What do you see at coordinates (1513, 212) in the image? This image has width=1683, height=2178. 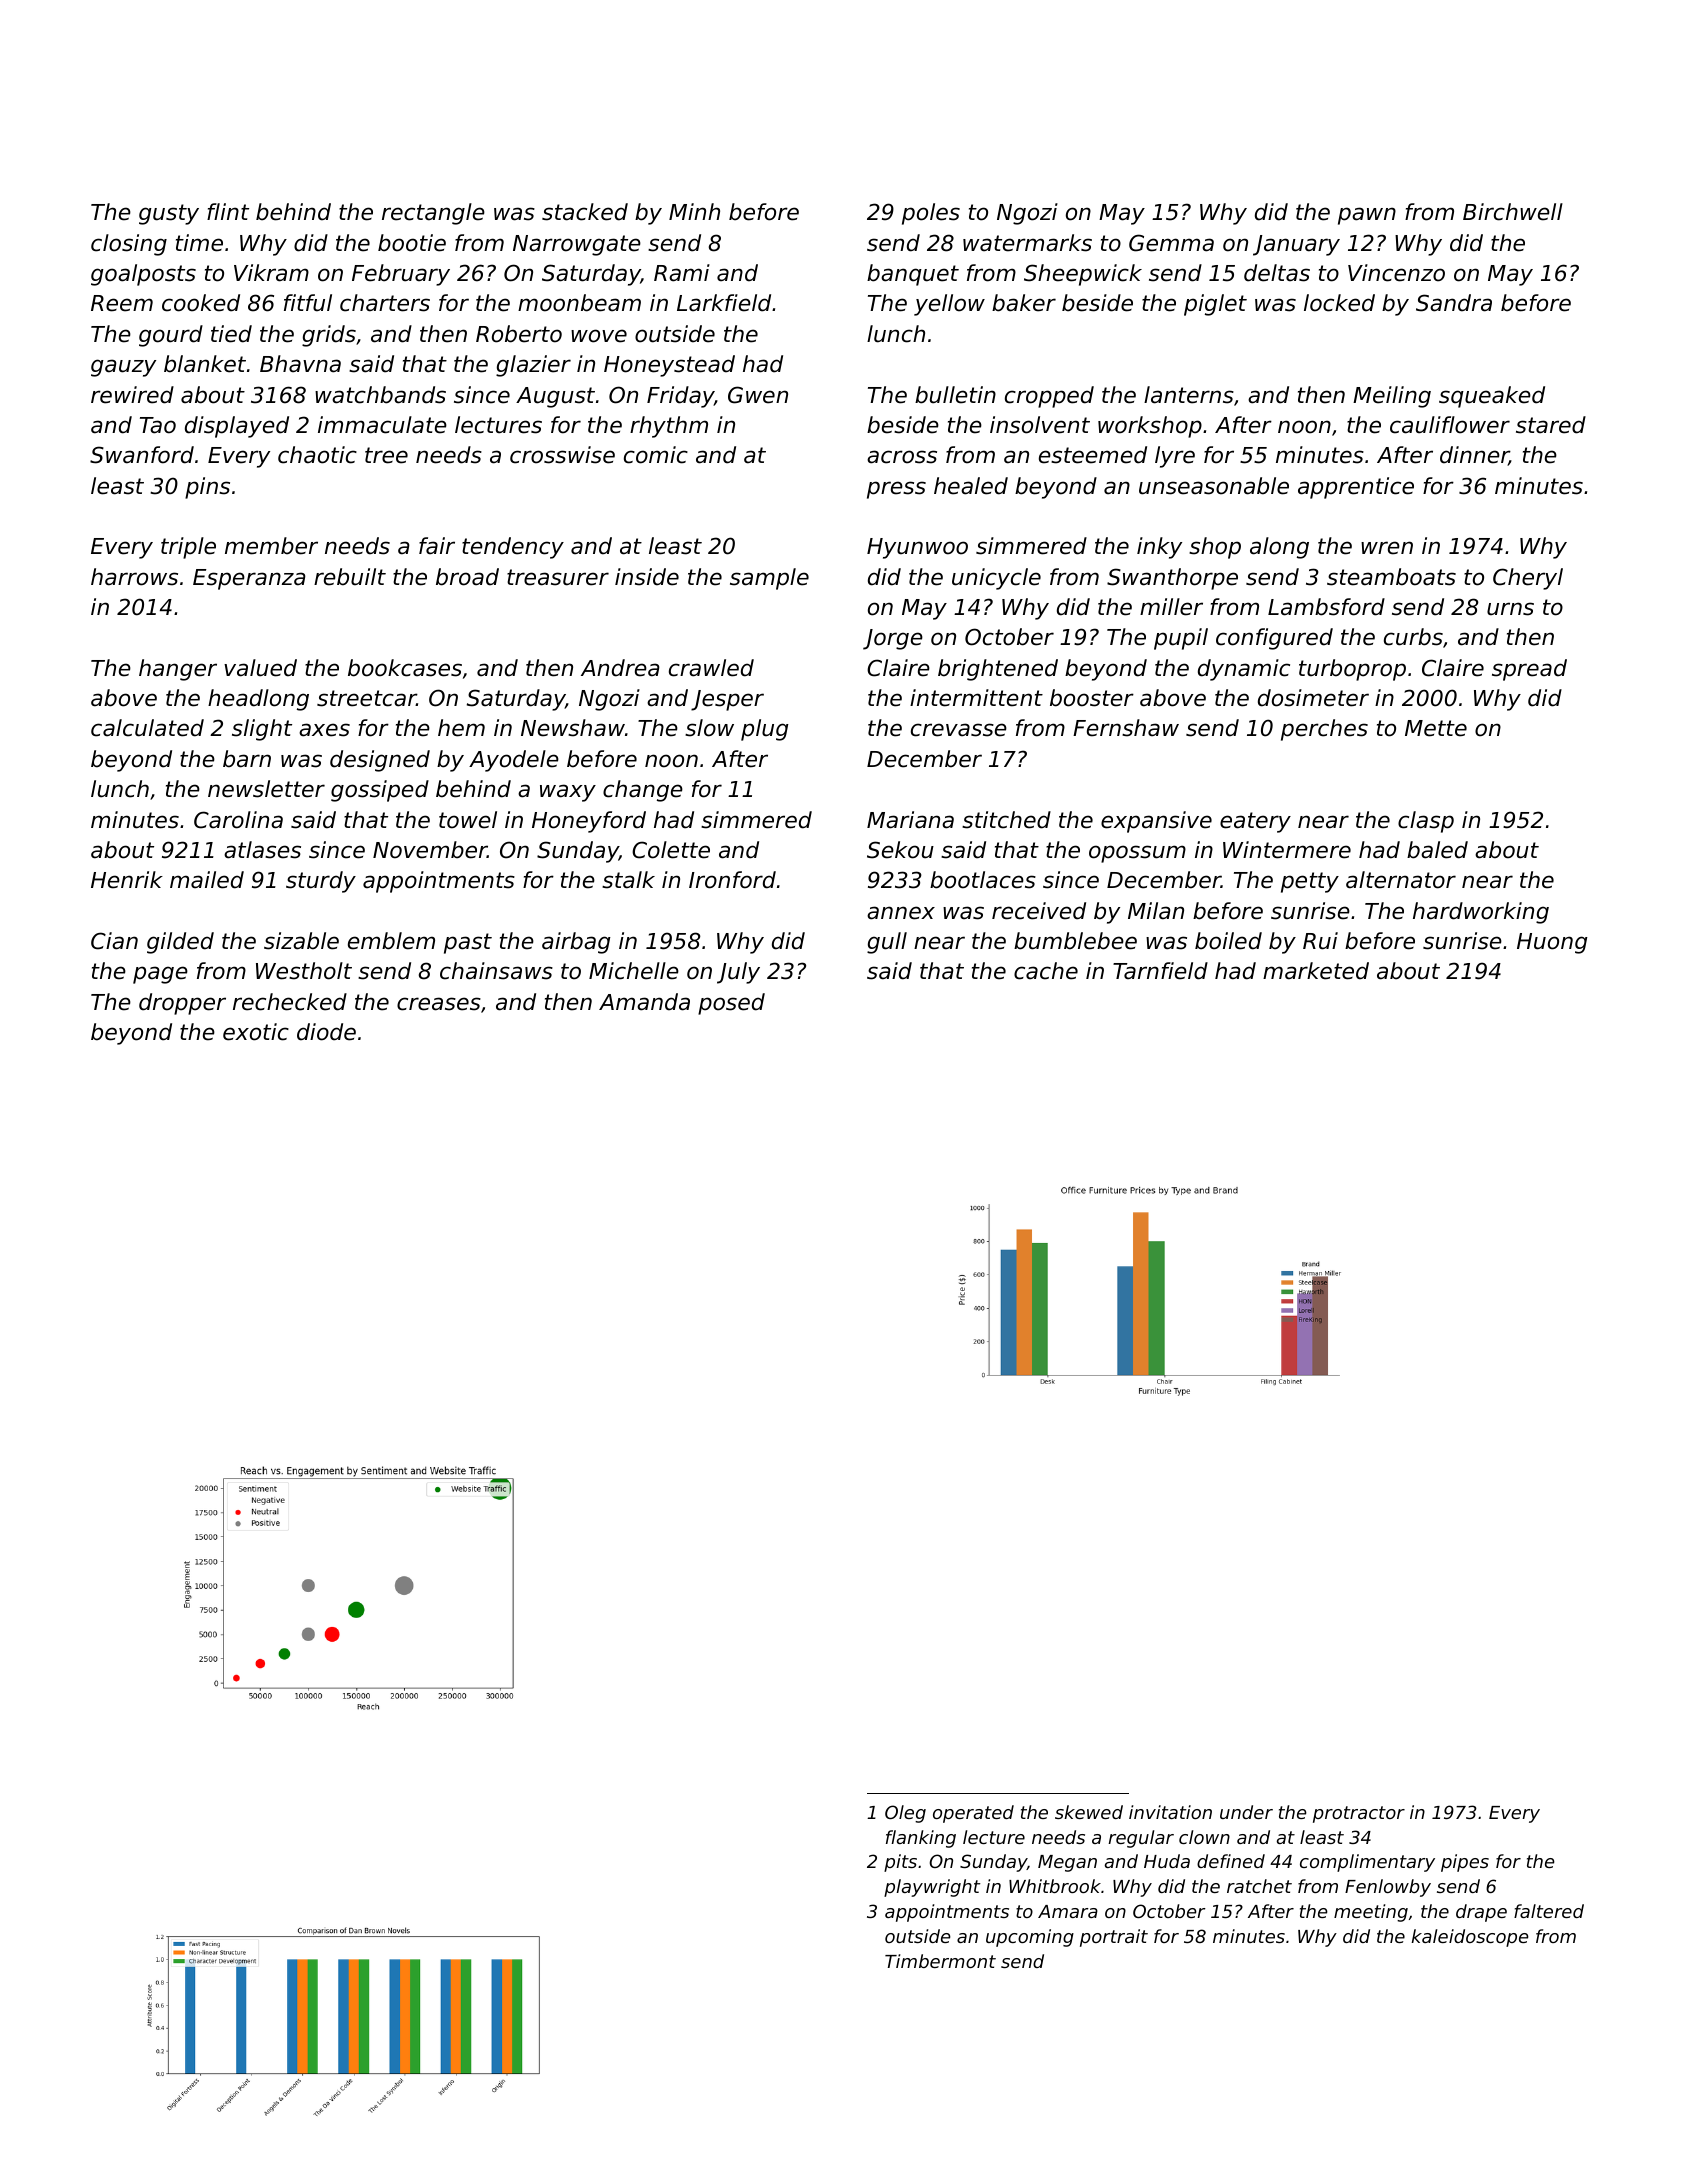 I see `Birchwell` at bounding box center [1513, 212].
